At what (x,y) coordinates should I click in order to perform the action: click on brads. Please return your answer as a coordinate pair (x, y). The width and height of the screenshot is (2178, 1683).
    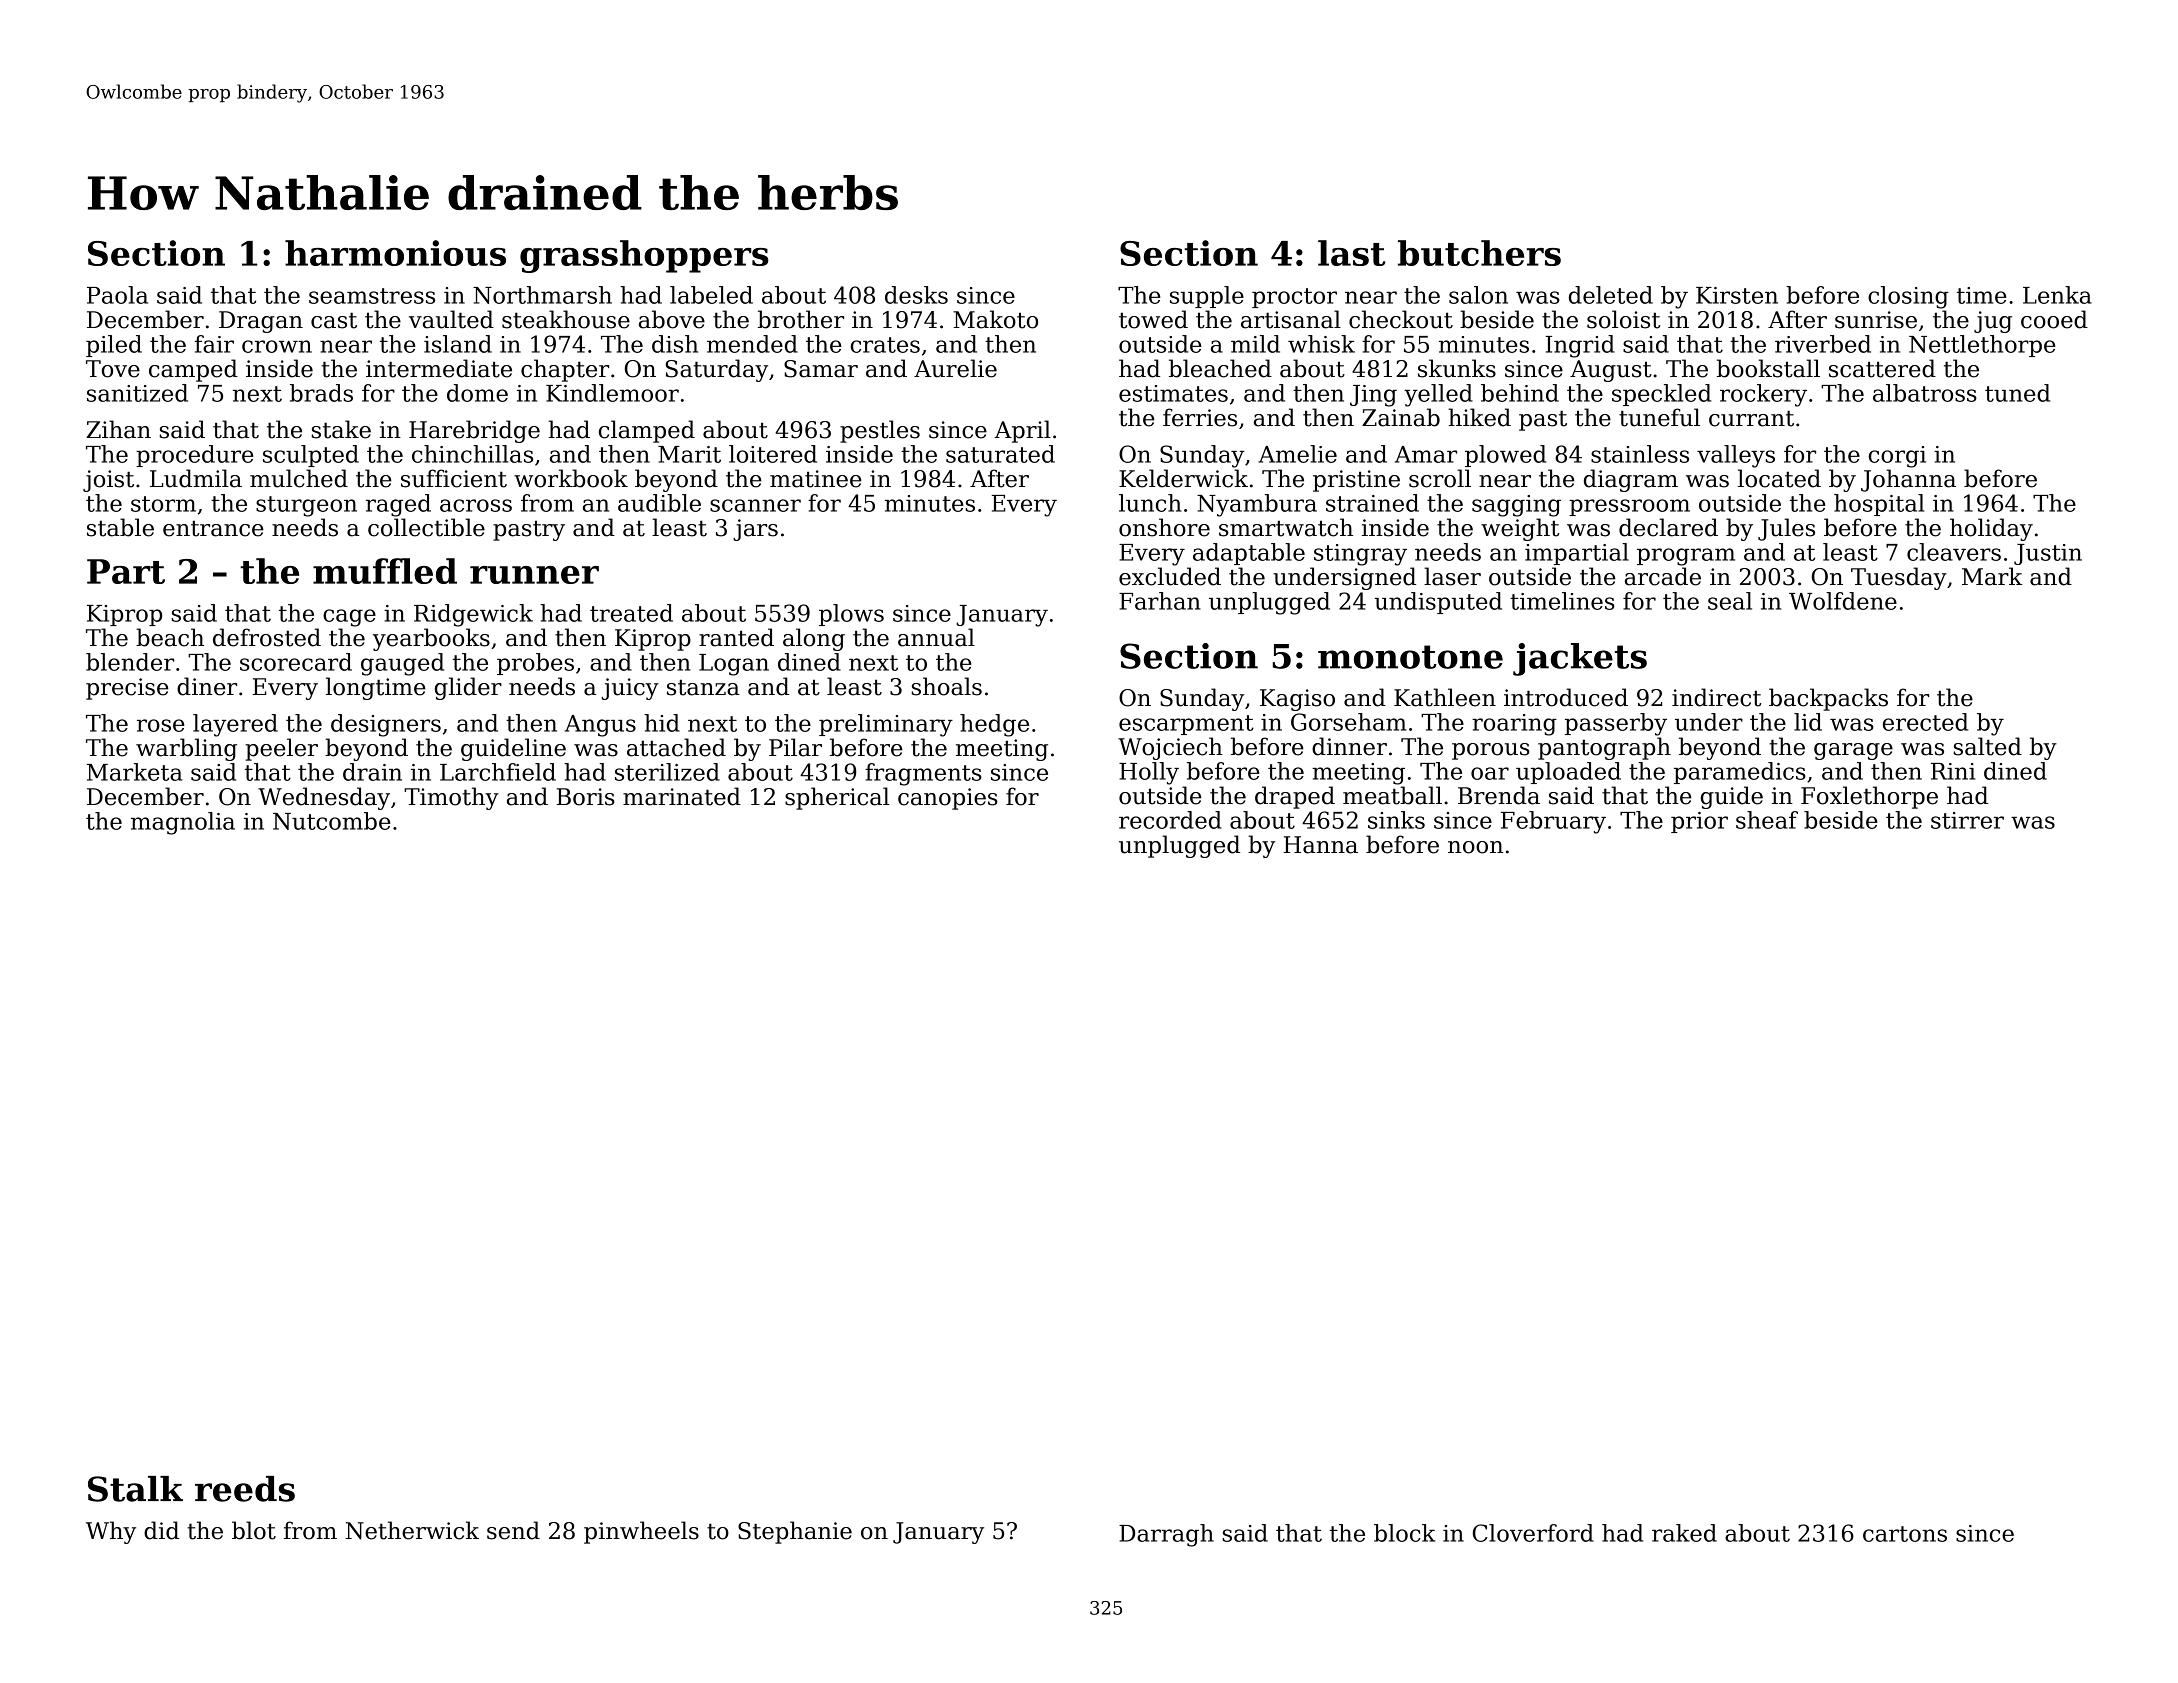
    Looking at the image, I should click on (321, 393).
